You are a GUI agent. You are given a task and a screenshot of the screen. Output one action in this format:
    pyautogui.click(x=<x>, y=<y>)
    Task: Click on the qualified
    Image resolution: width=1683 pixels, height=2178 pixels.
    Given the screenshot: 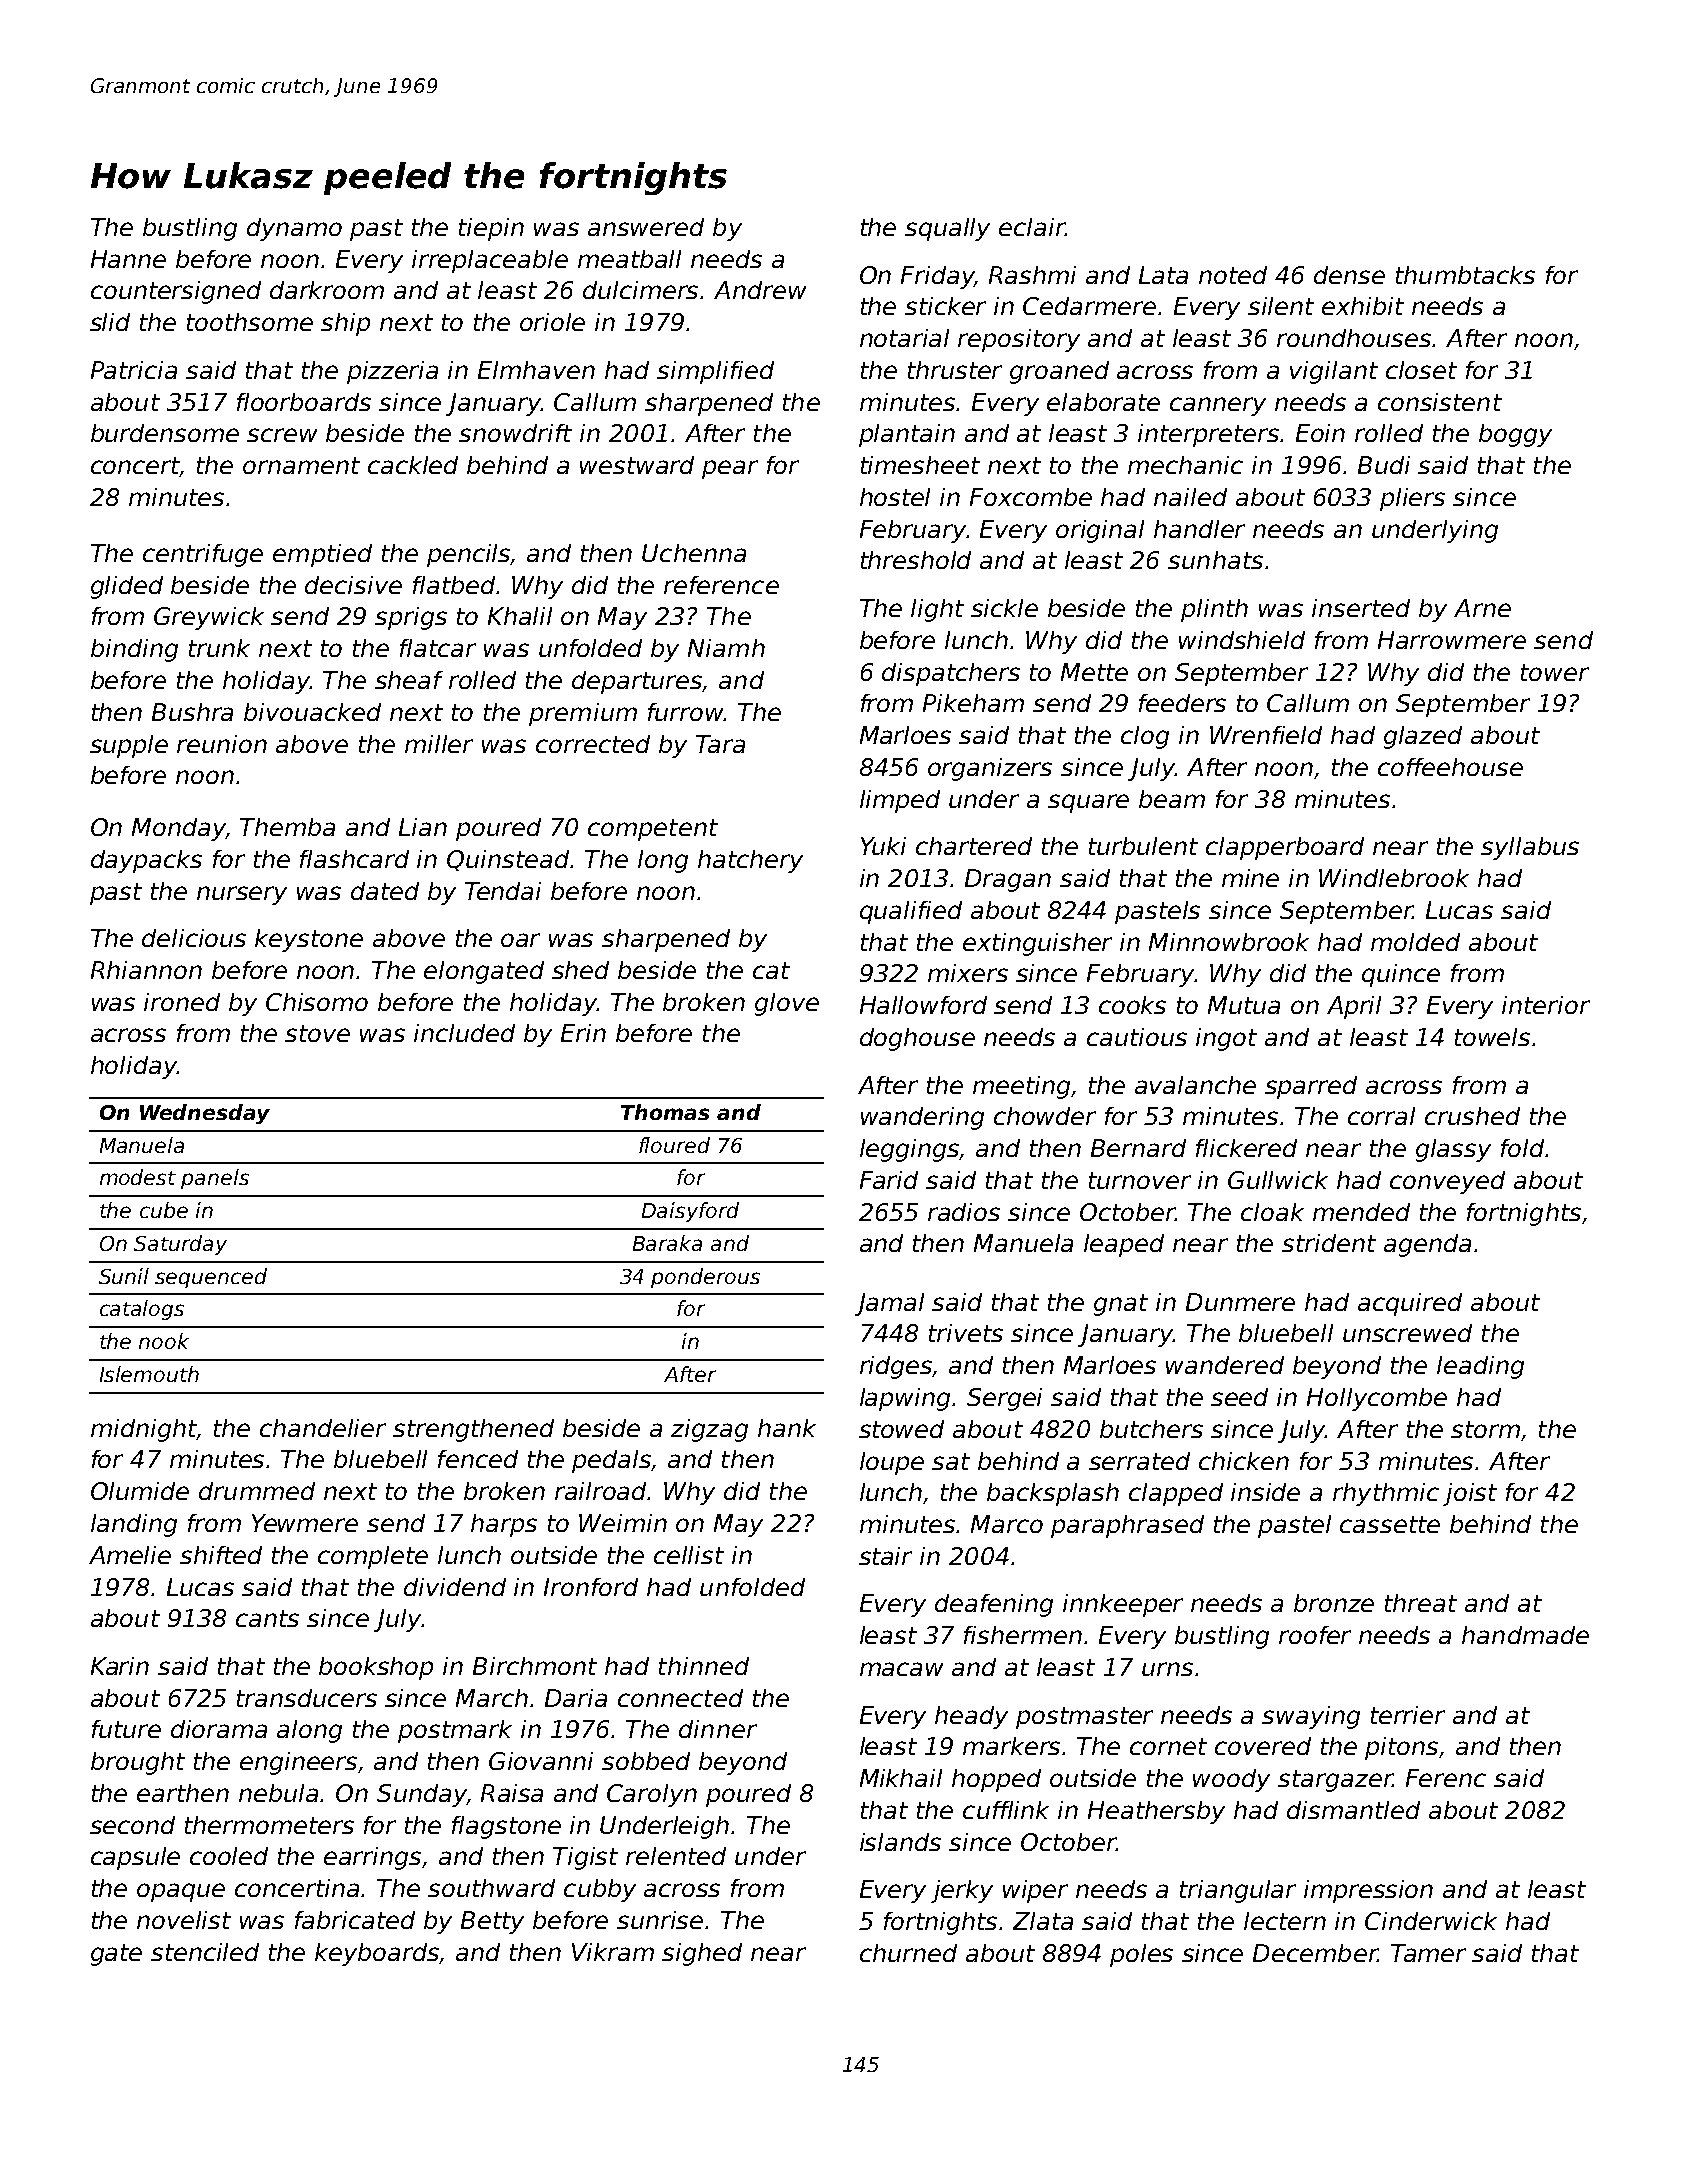 What is the action you would take?
    pyautogui.click(x=911, y=912)
